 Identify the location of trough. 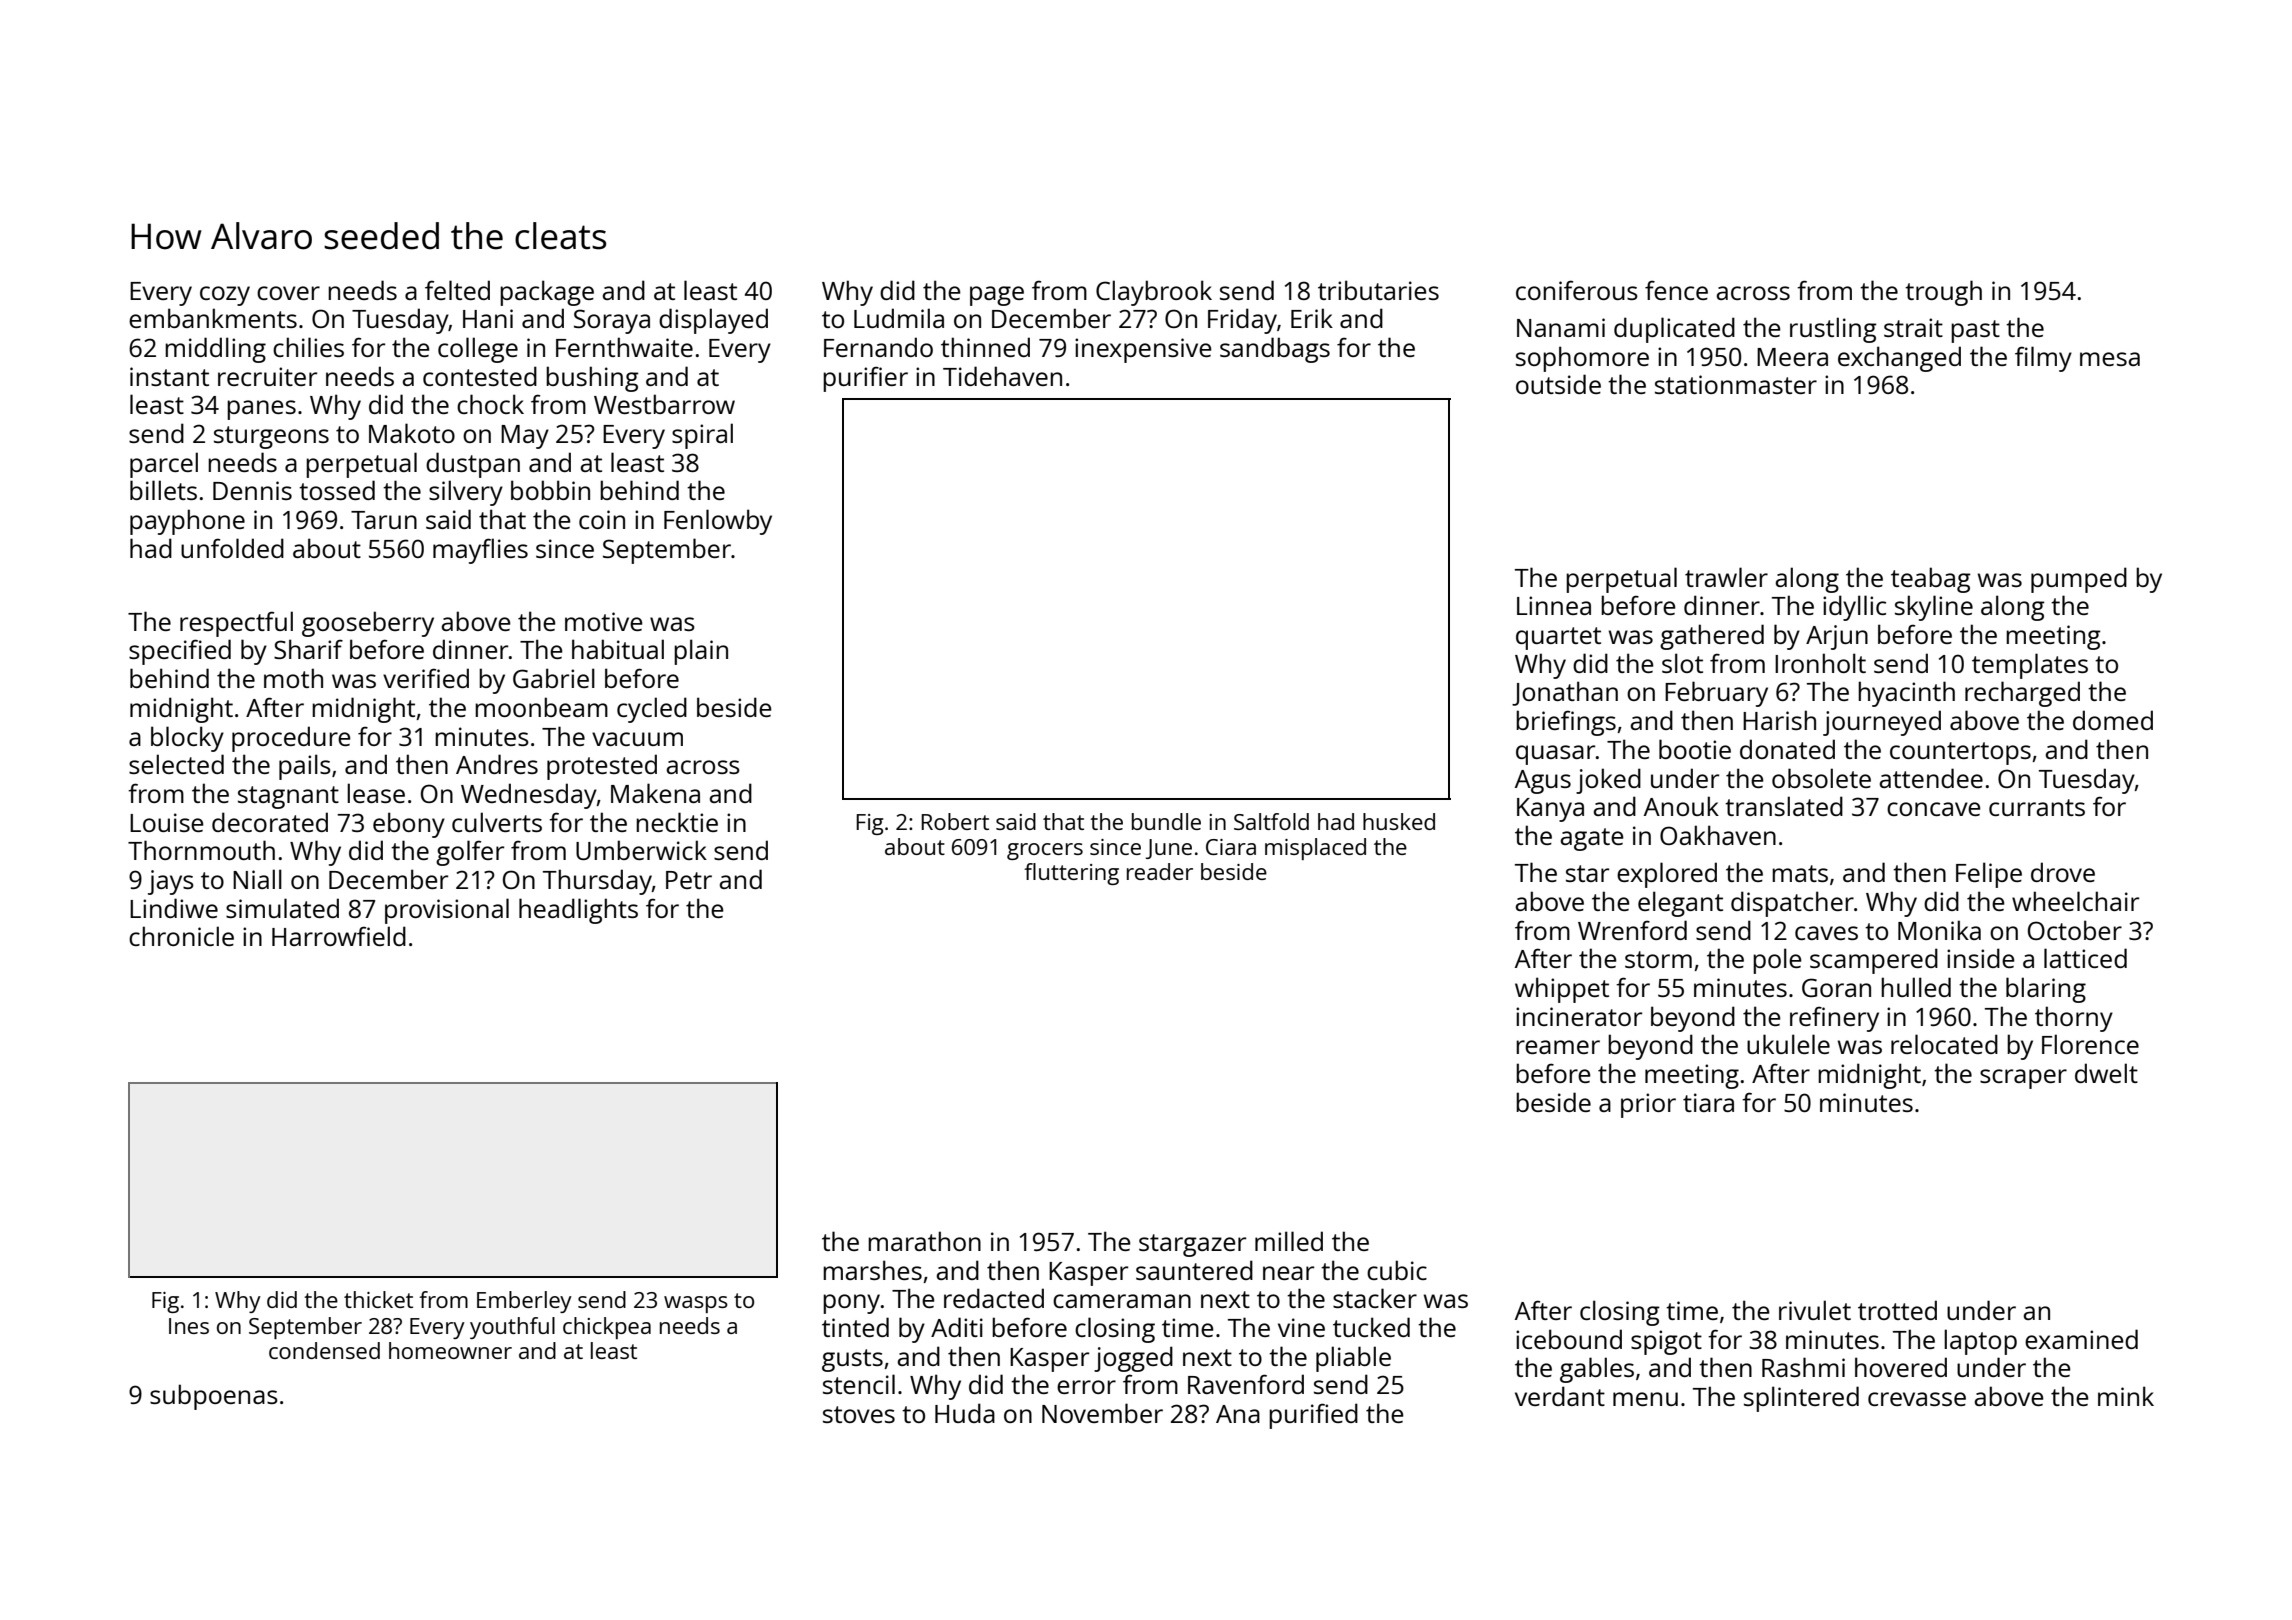
(1943, 293).
